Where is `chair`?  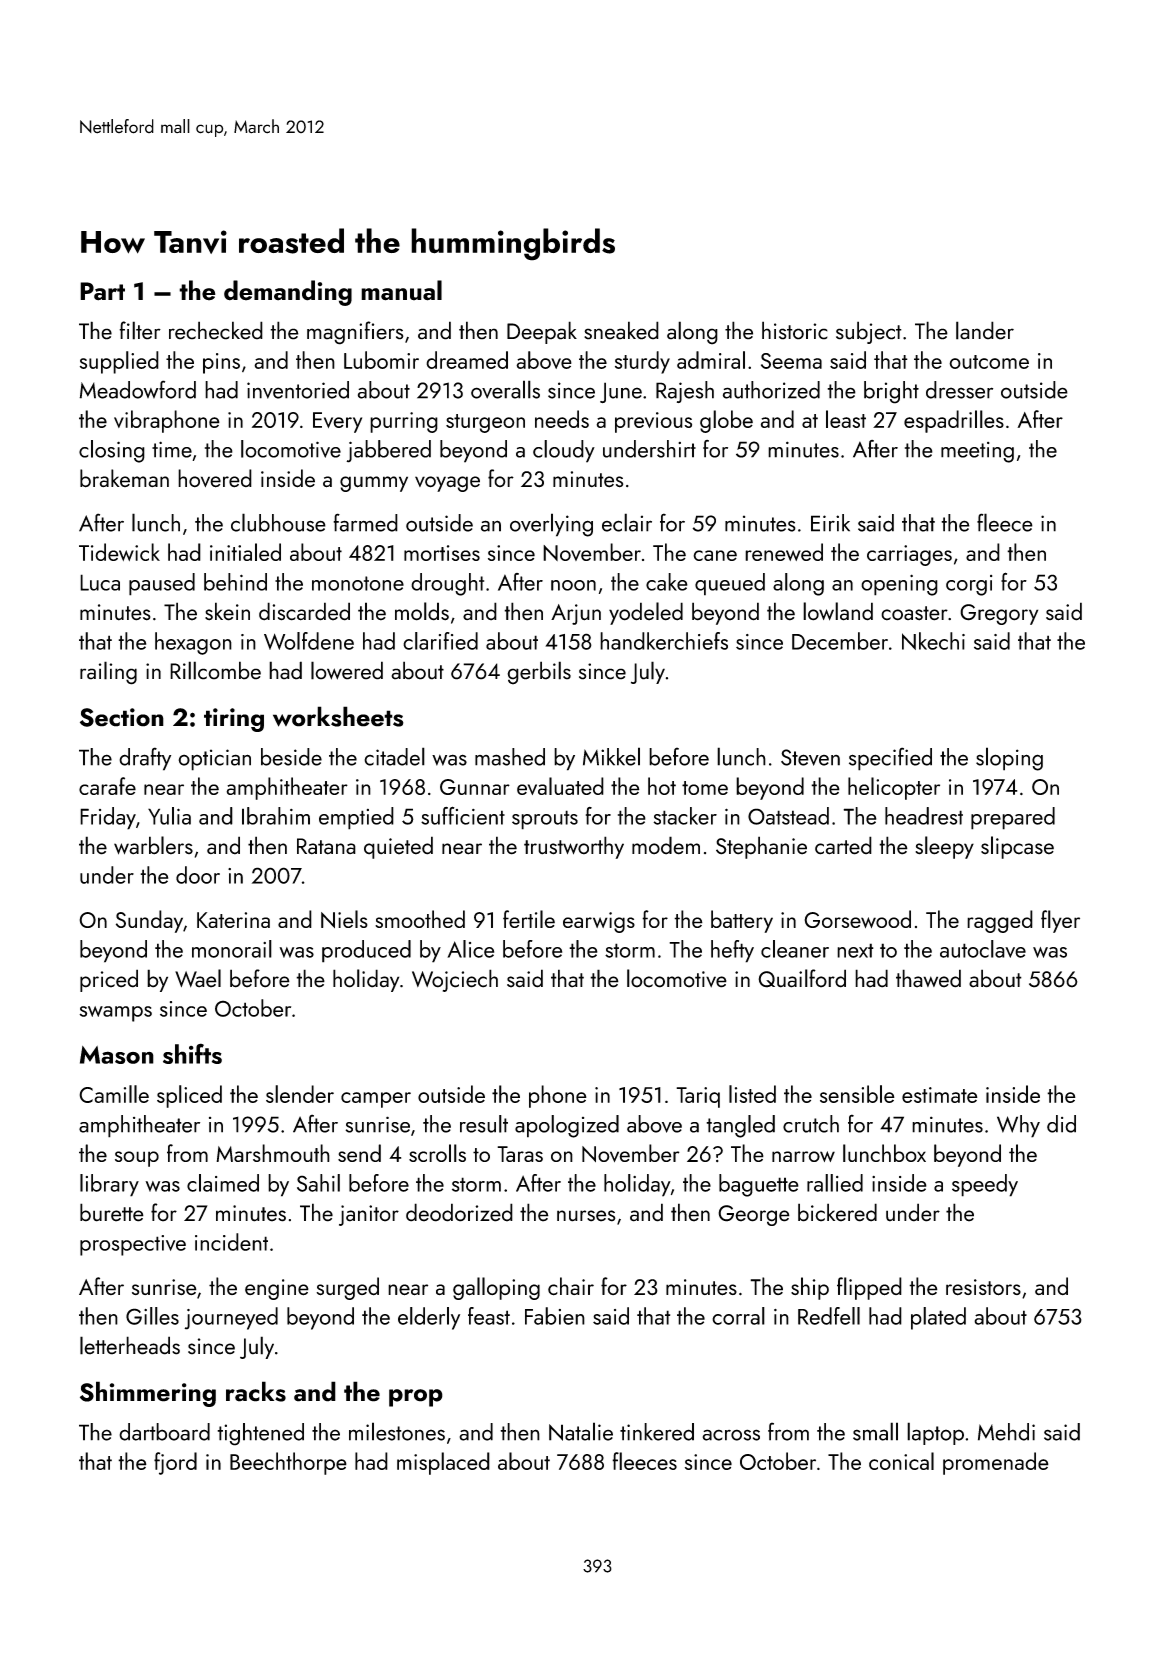 chair is located at coordinates (571, 1286).
